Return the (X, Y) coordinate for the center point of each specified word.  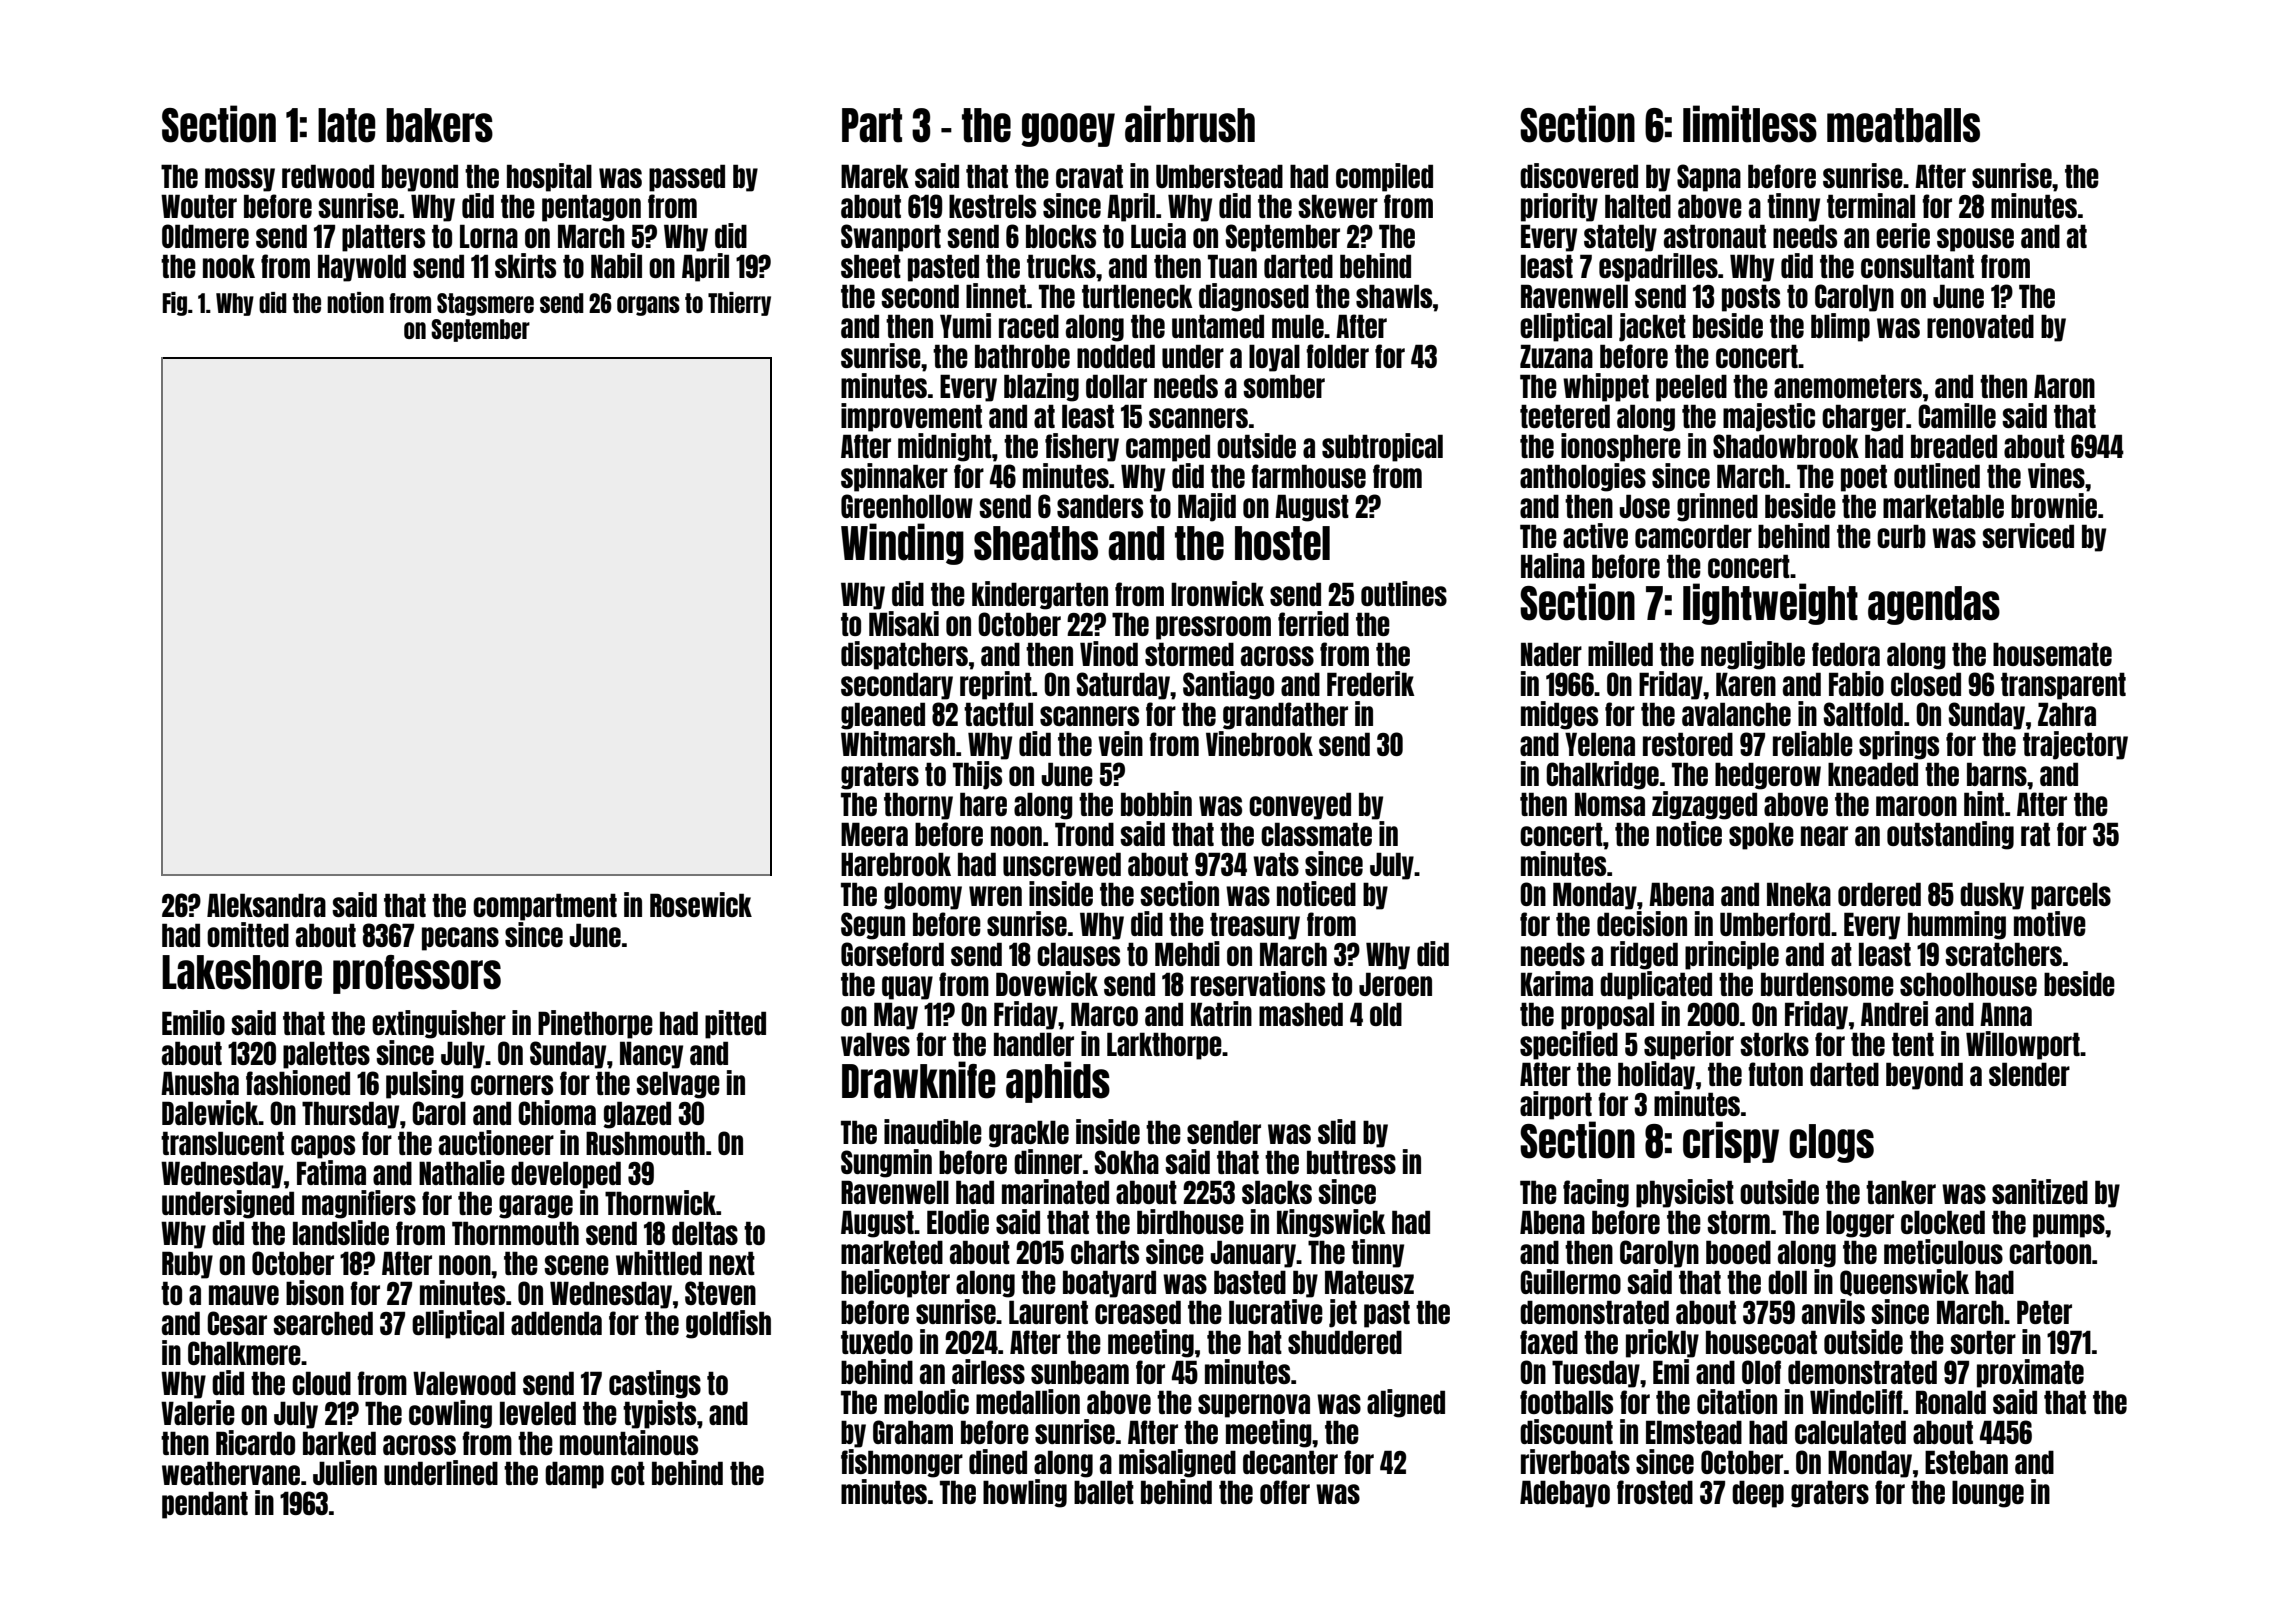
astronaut (1715, 236)
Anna (2006, 1014)
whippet (1606, 387)
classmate (1316, 834)
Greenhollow (907, 506)
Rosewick (701, 904)
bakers (439, 125)
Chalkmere (244, 1353)
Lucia (1158, 235)
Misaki (904, 623)
